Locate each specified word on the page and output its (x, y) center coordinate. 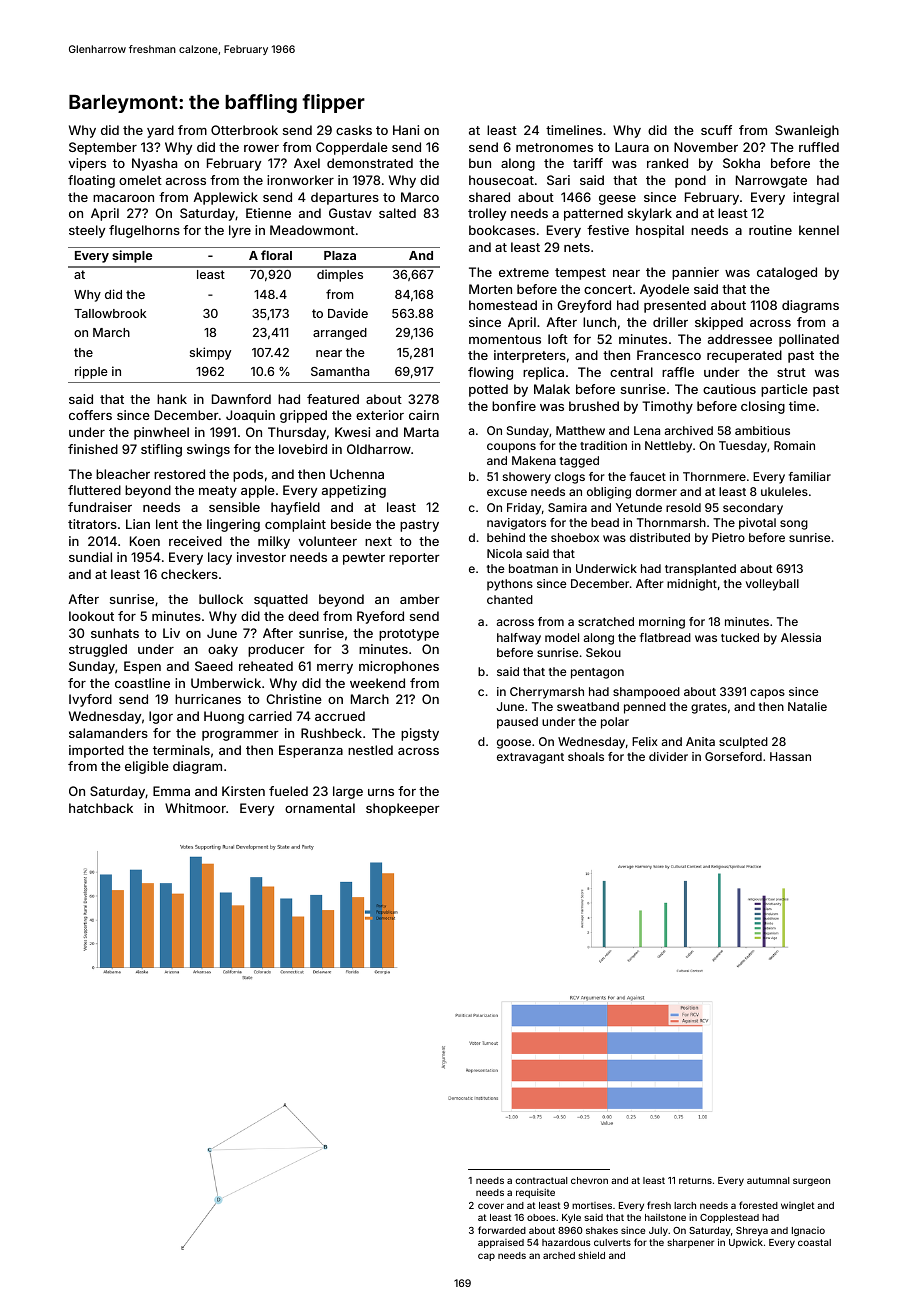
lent (167, 524)
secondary (753, 509)
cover (491, 1206)
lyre (240, 231)
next (378, 541)
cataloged (787, 273)
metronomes (554, 147)
